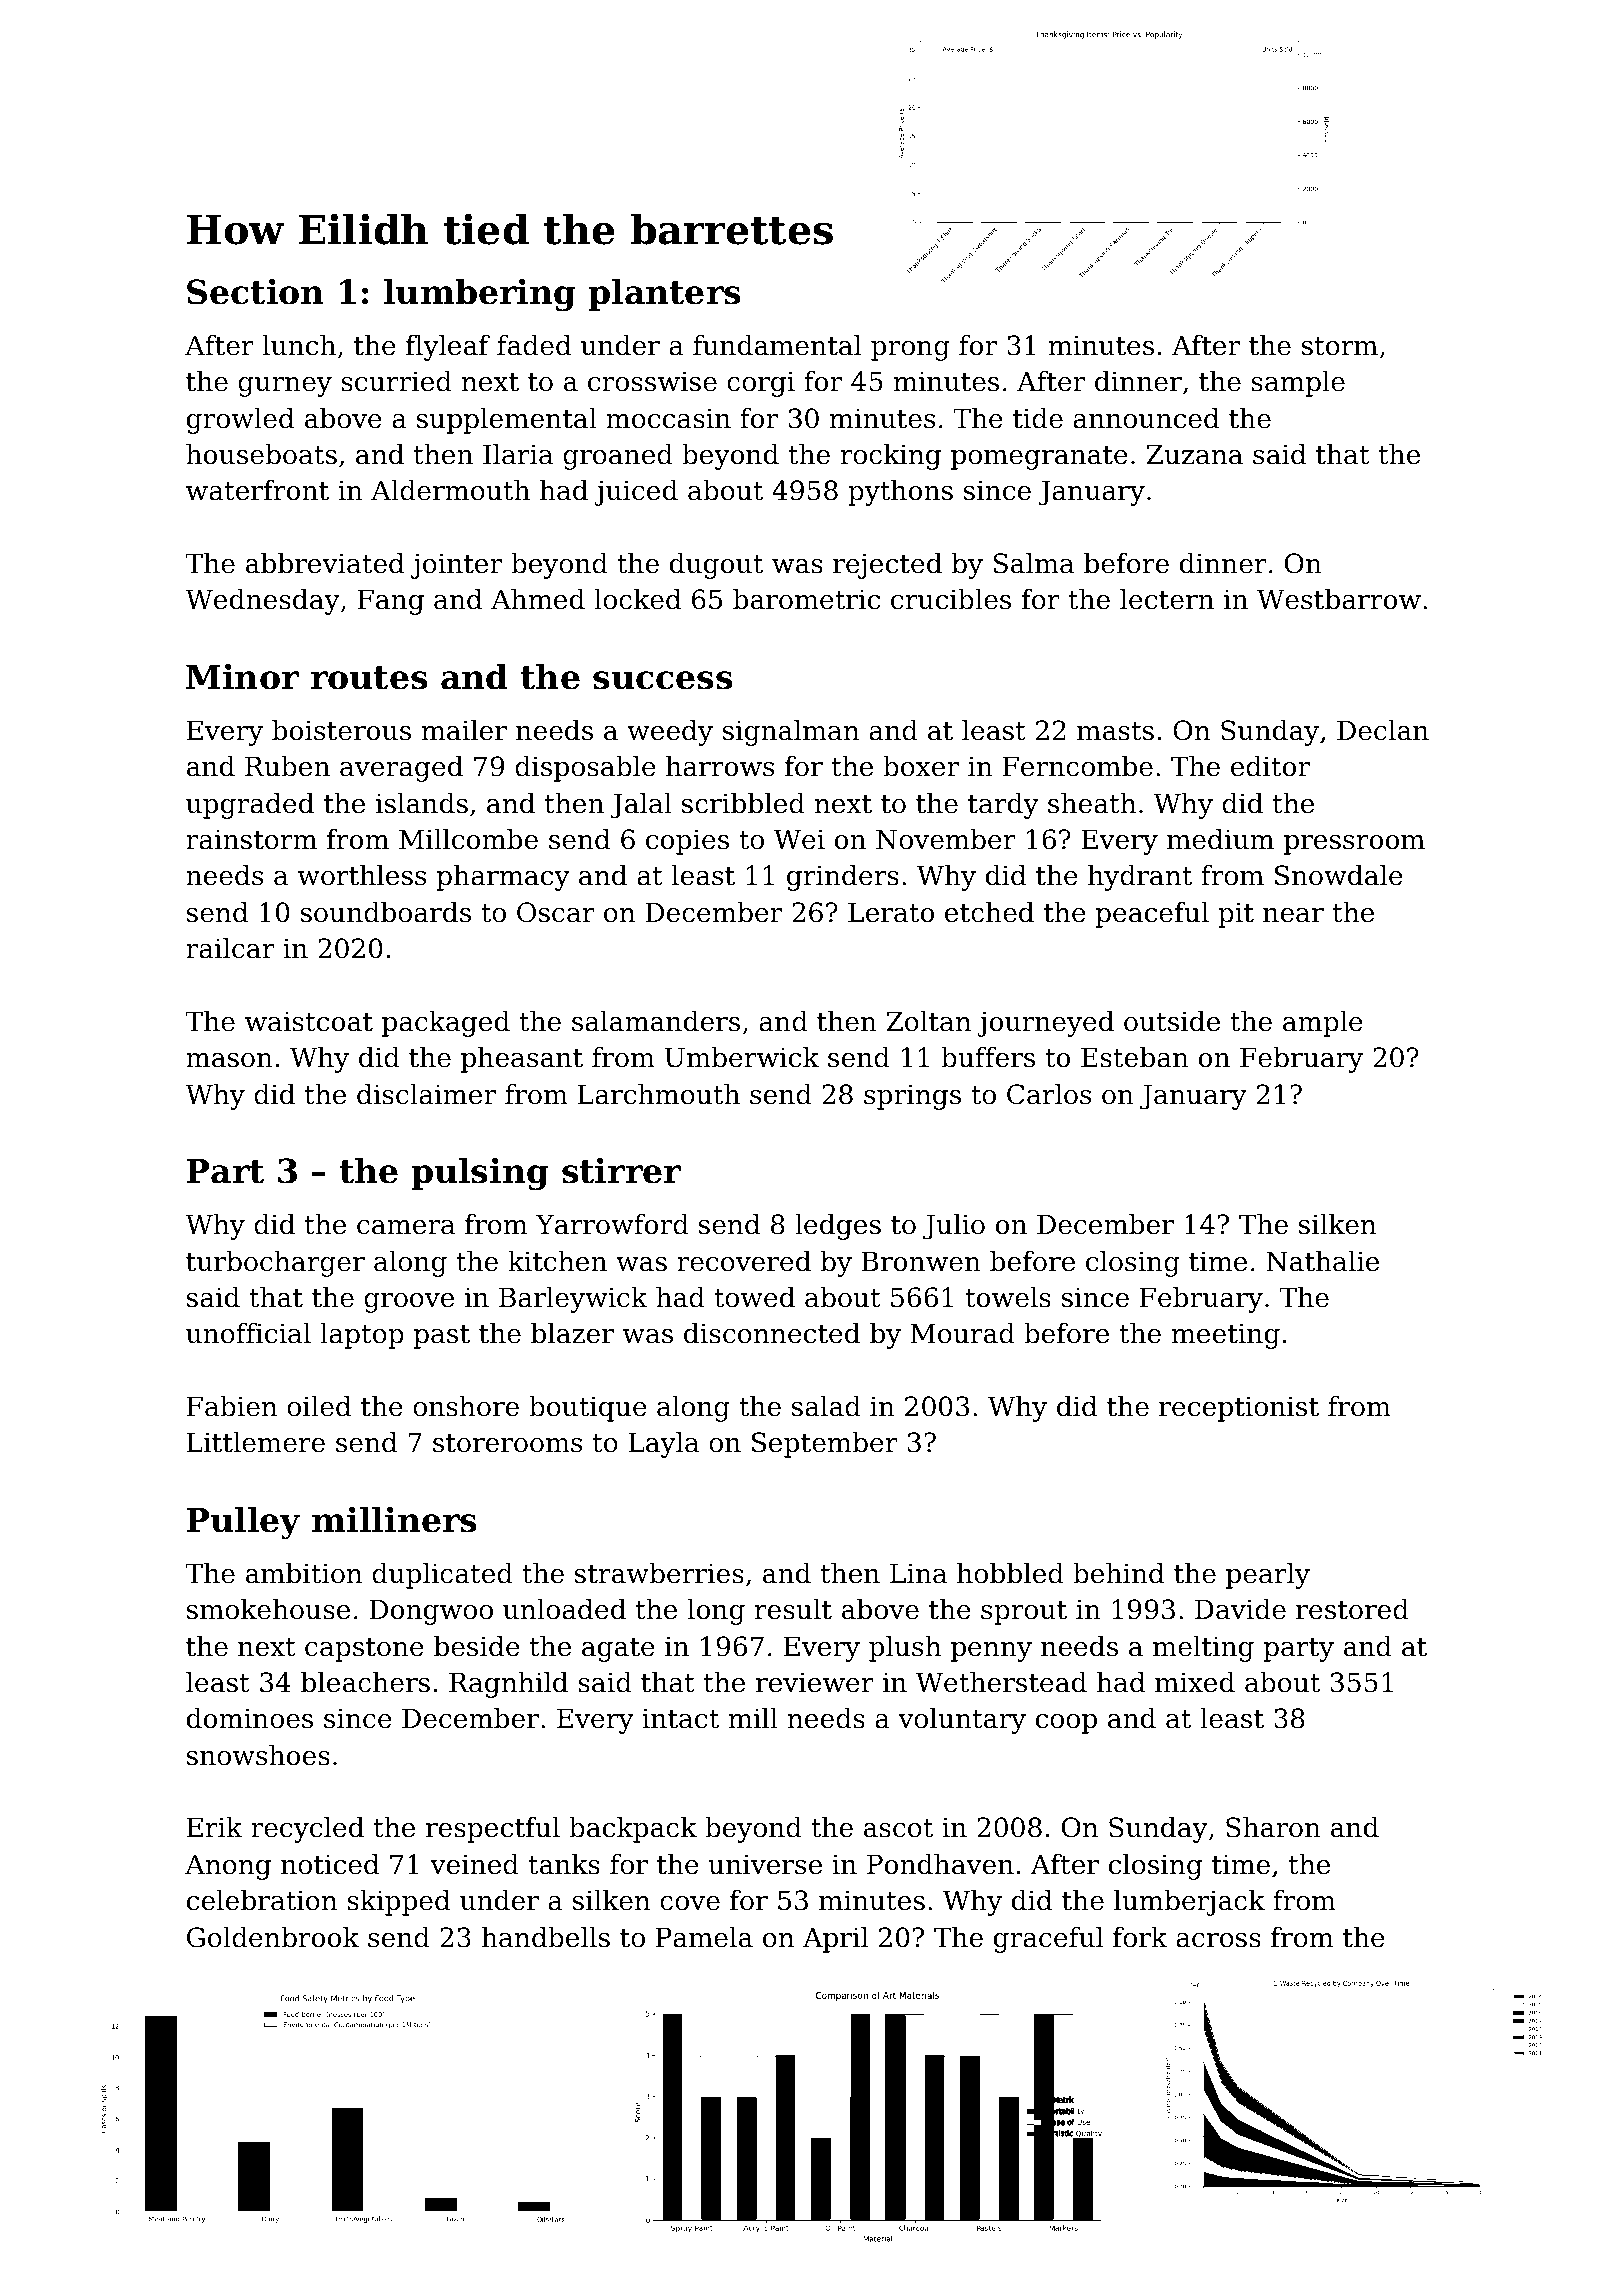 This page has height=2292, width=1620. I want to click on mailer, so click(464, 730).
